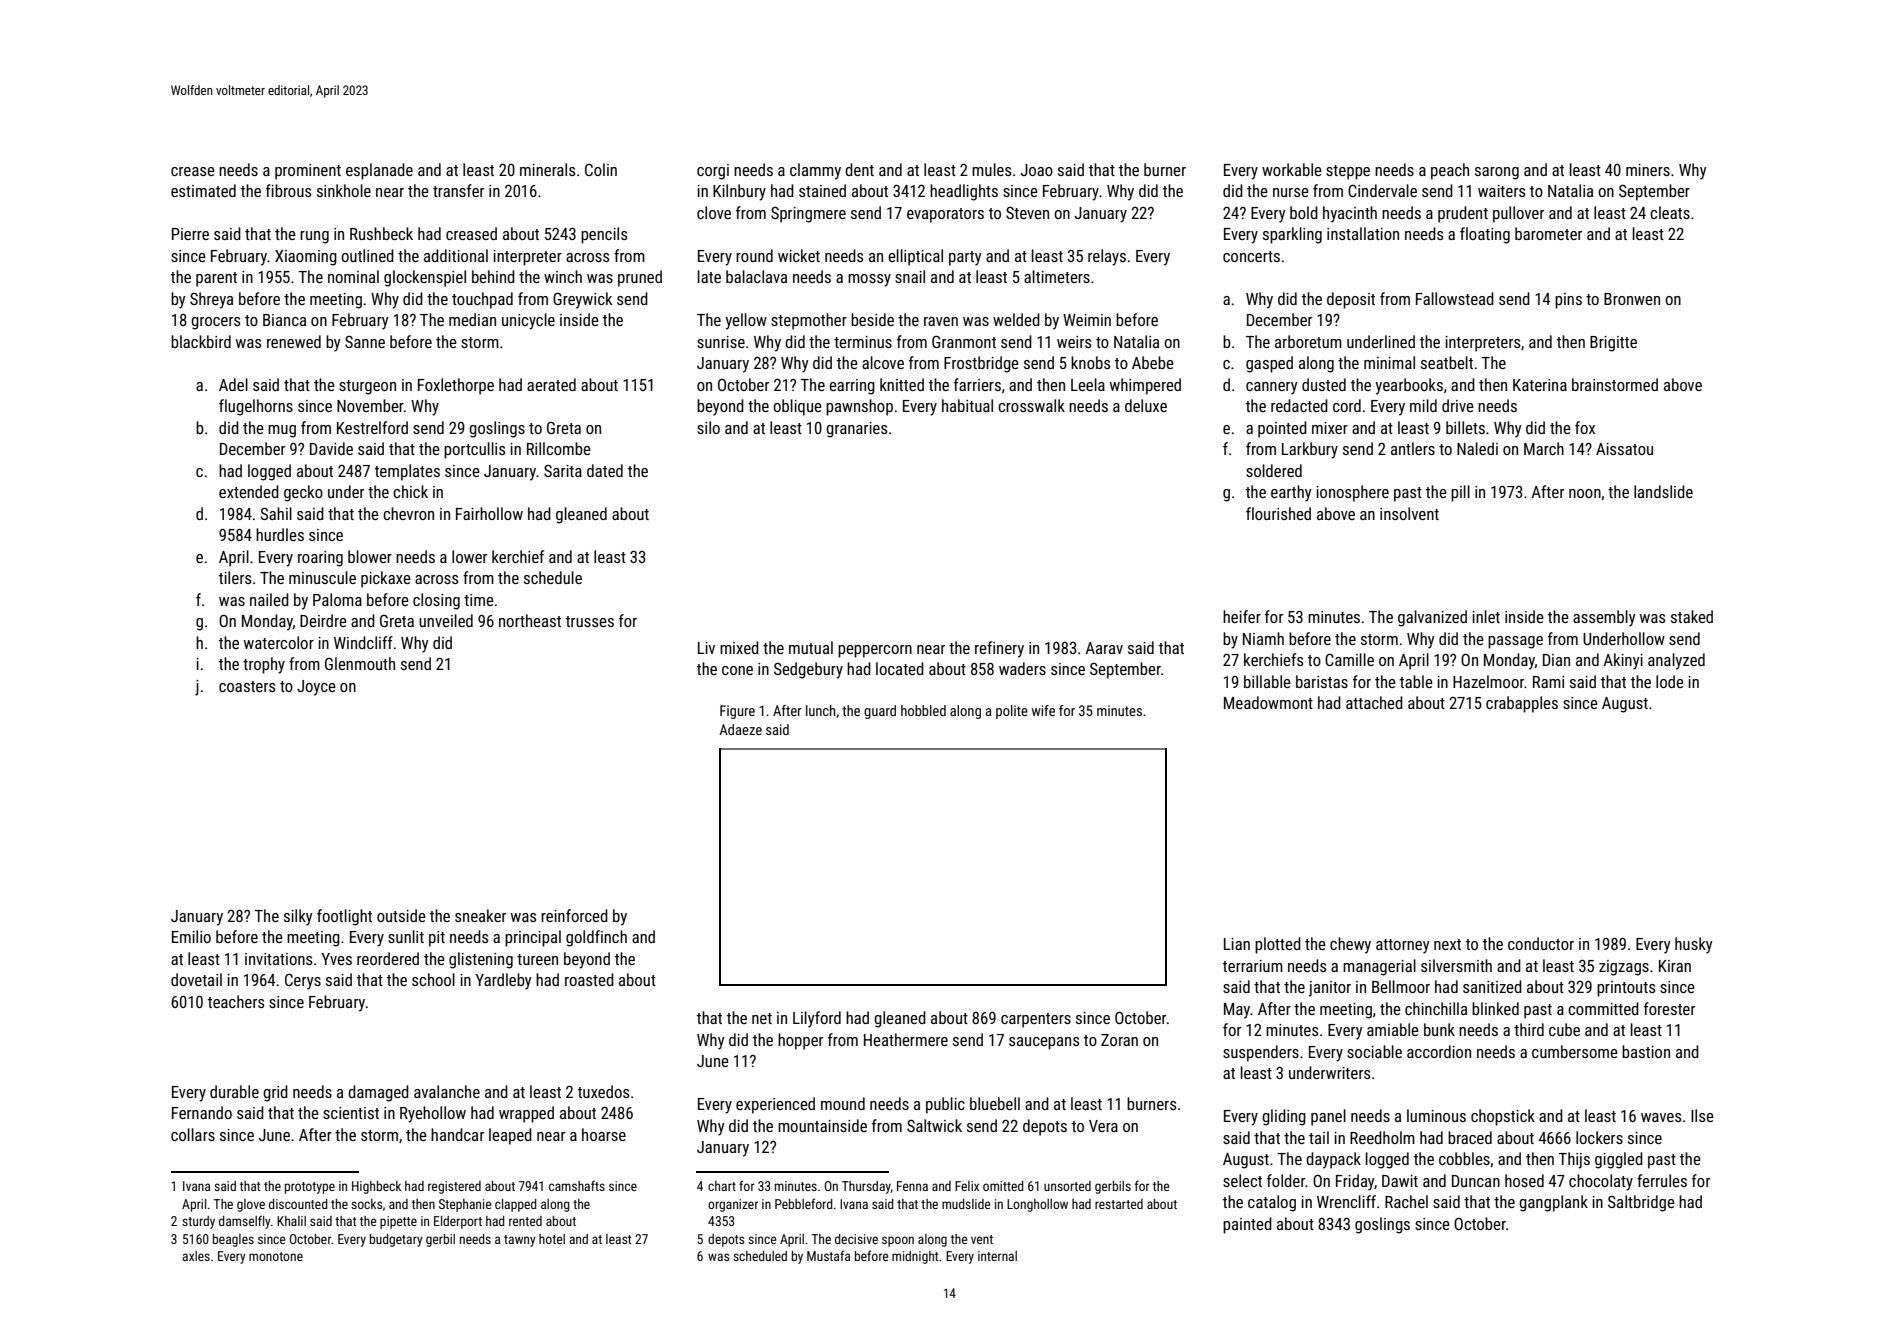 This screenshot has width=1886, height=1334. Describe the element at coordinates (458, 1222) in the screenshot. I see `Elderport` at that location.
